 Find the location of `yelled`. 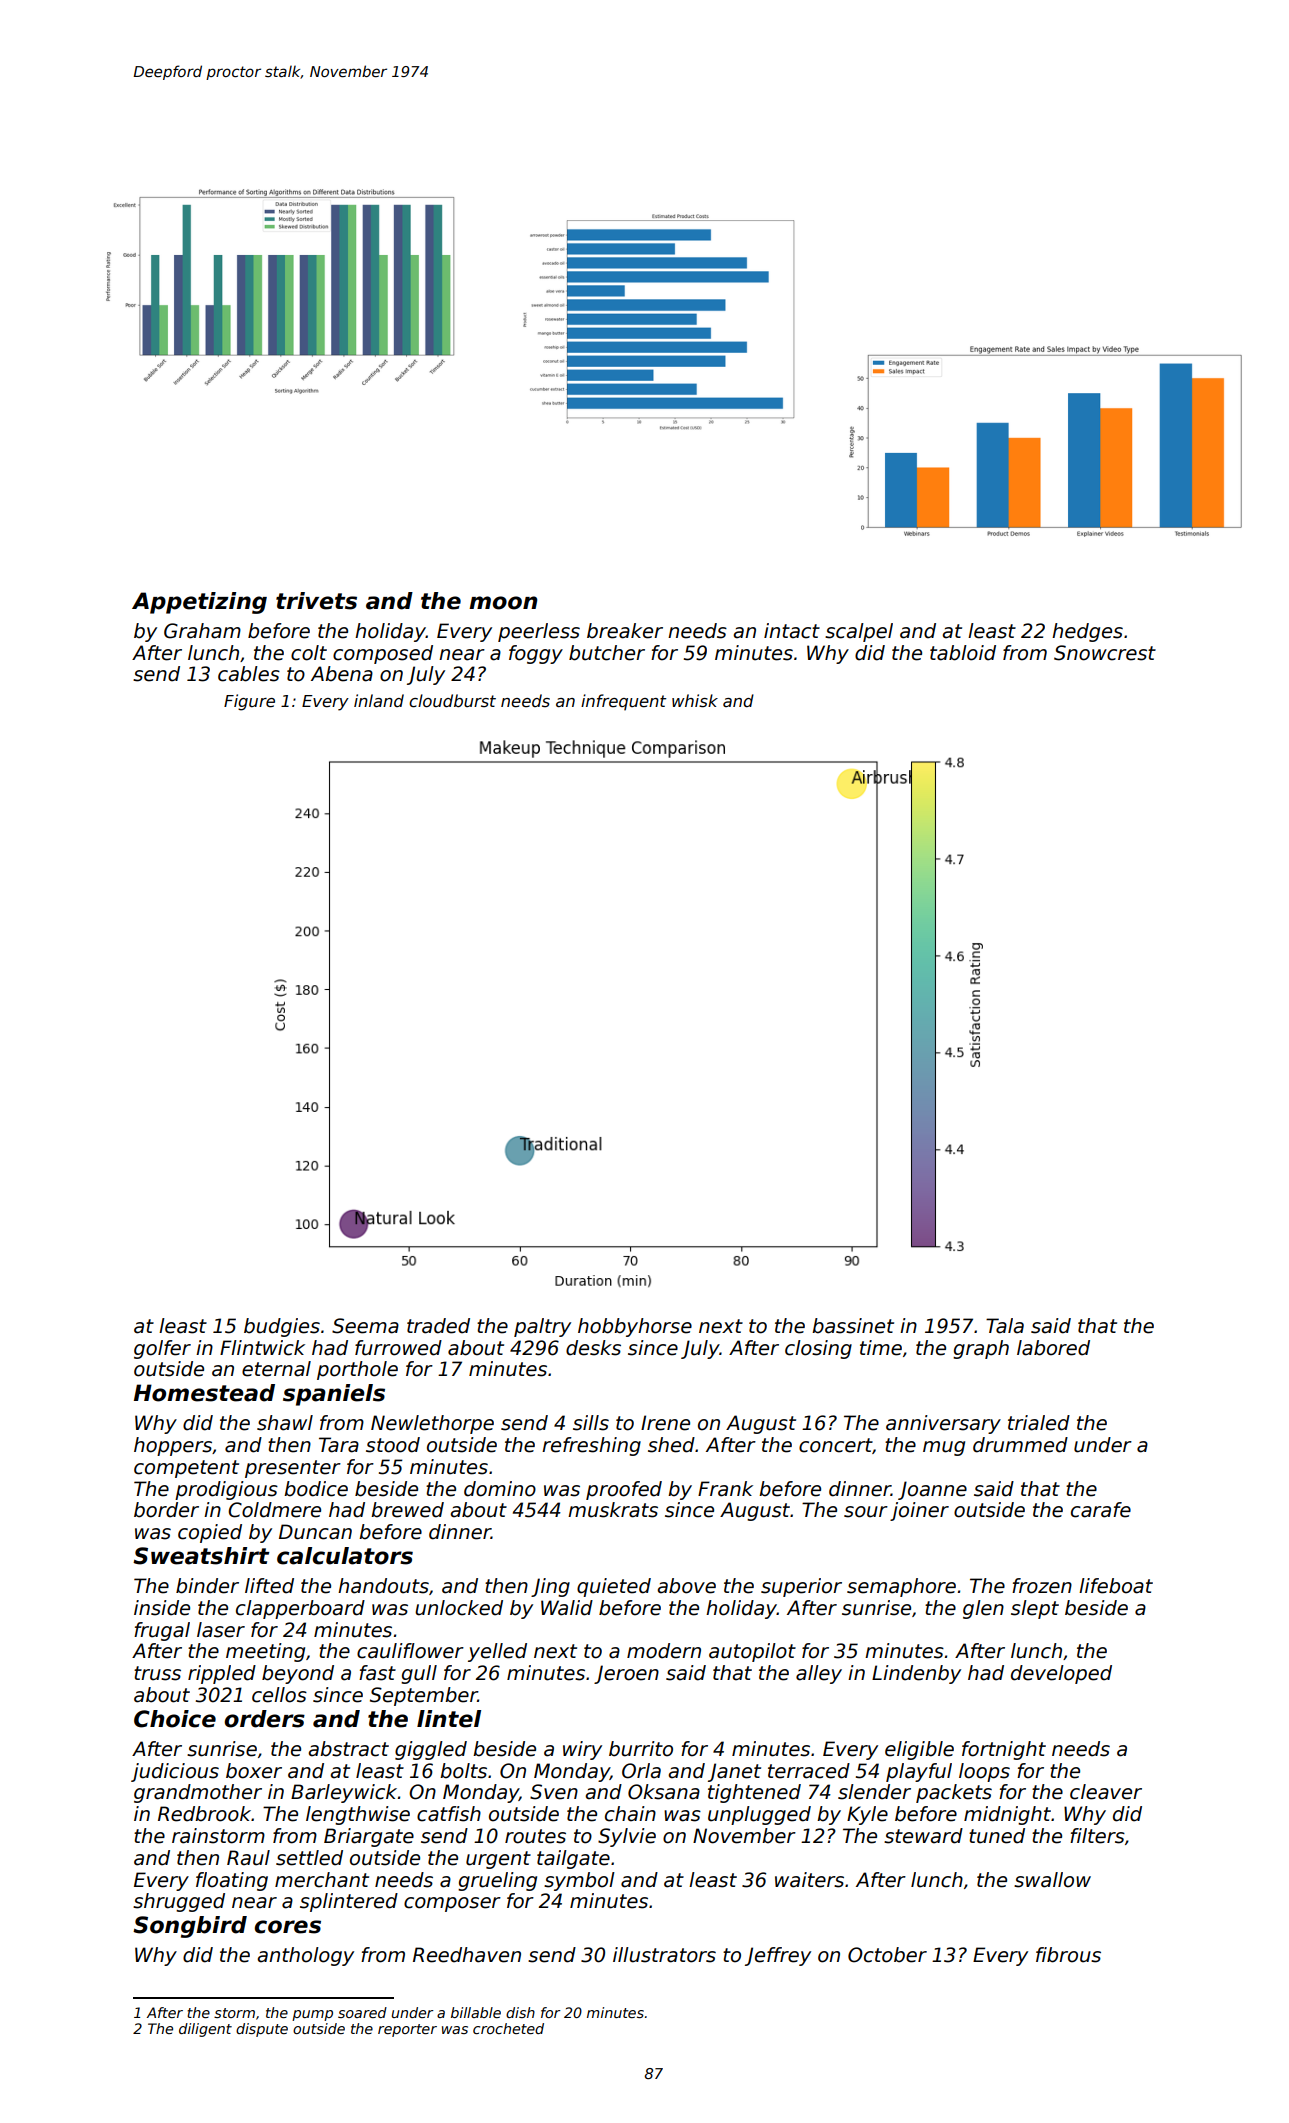

yelled is located at coordinates (497, 1652).
